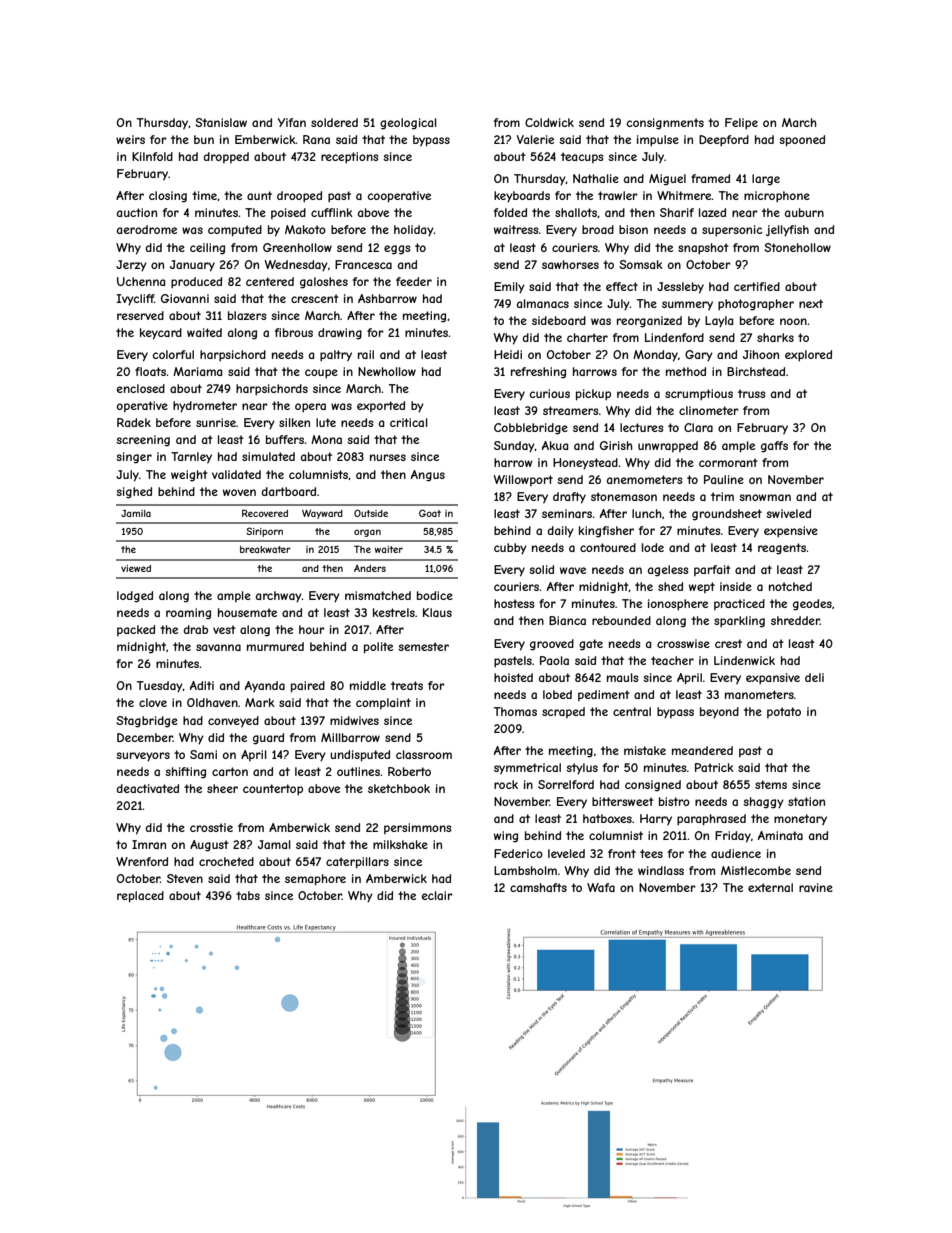  What do you see at coordinates (535, 139) in the page?
I see `Valerie` at bounding box center [535, 139].
